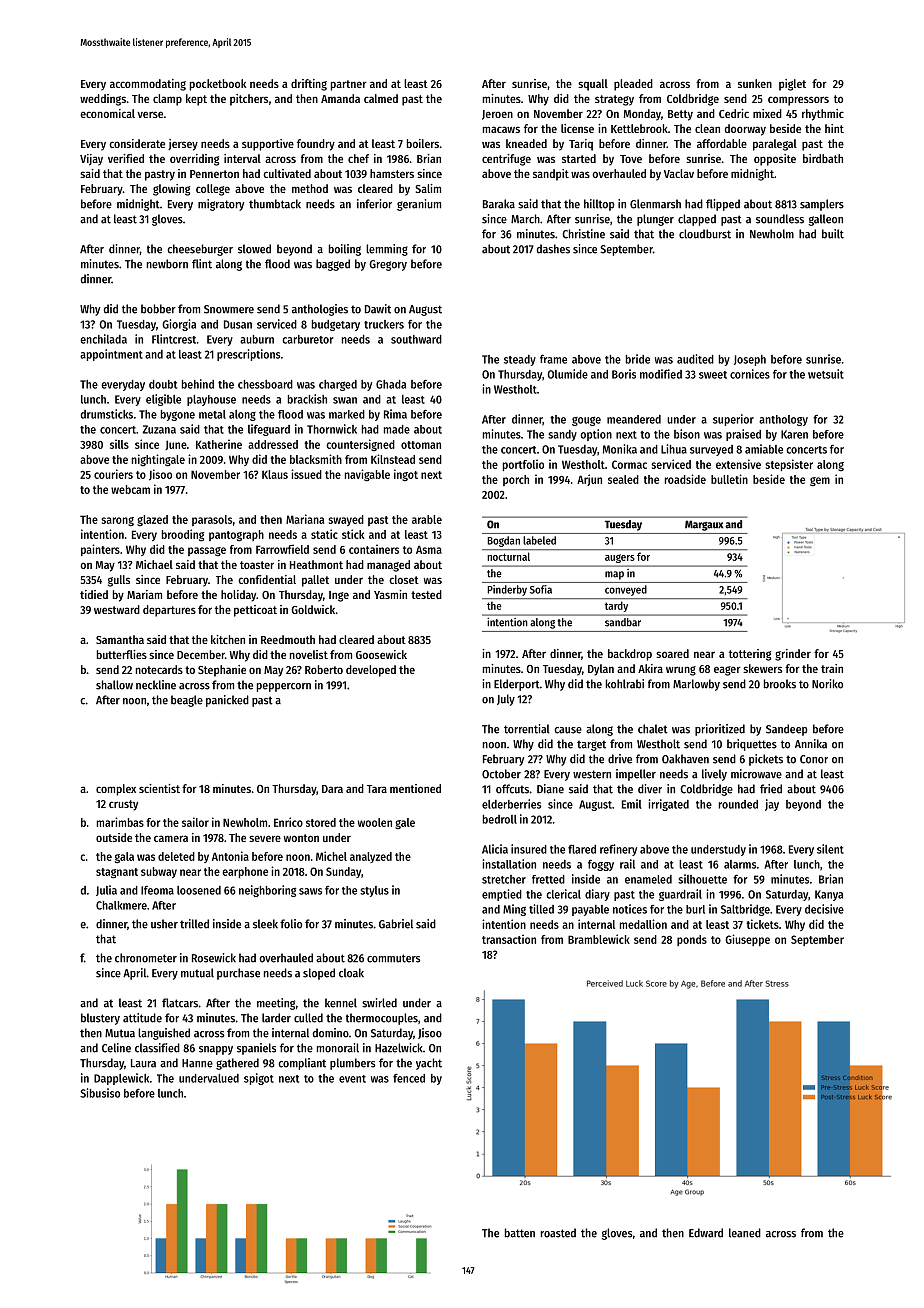 This document has width=924, height=1308. What do you see at coordinates (517, 685) in the document?
I see `Elderport` at bounding box center [517, 685].
